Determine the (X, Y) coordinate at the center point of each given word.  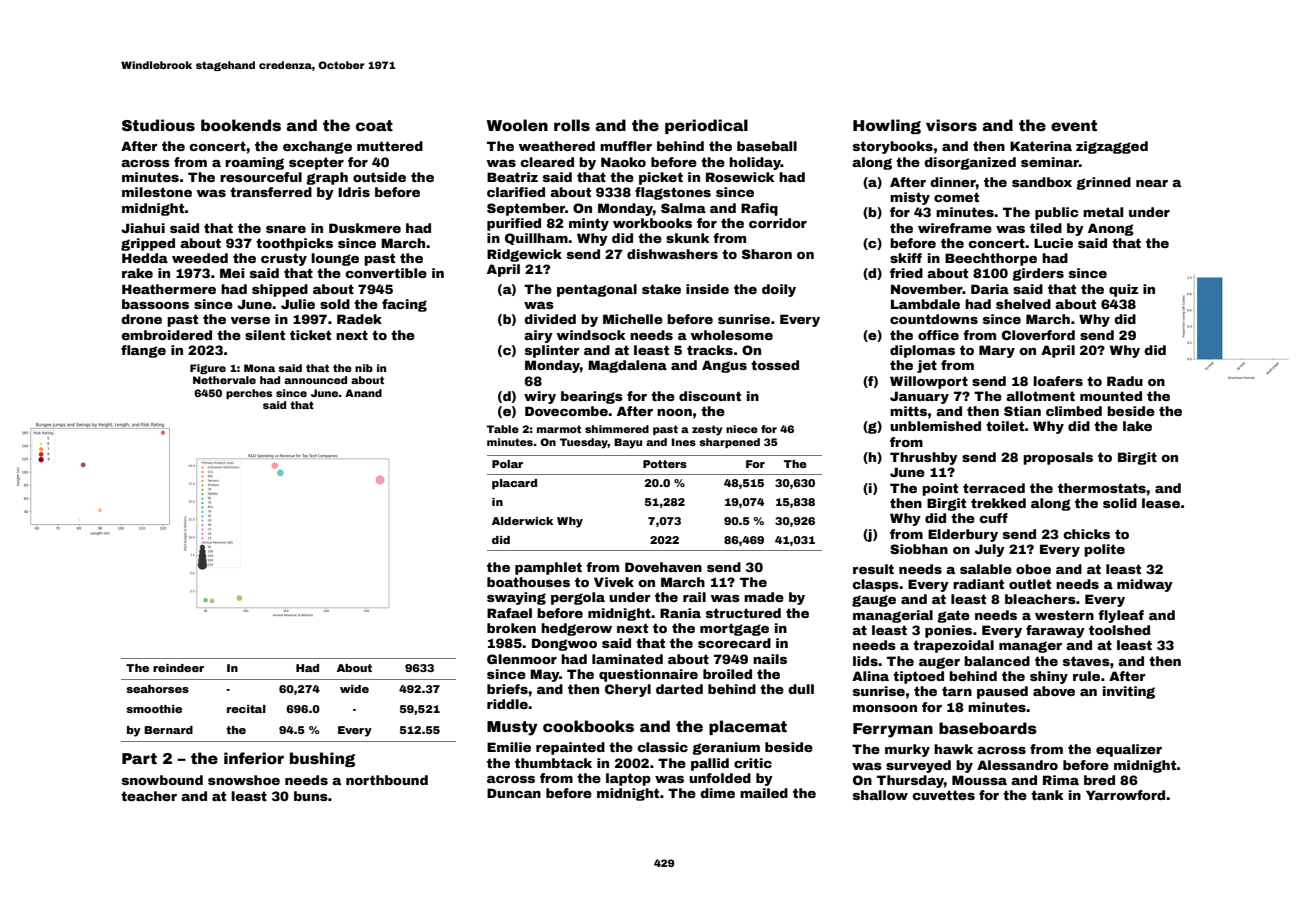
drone (141, 319)
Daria (990, 289)
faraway (1055, 631)
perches (249, 394)
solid (1120, 503)
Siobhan (919, 549)
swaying (516, 598)
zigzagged (1112, 147)
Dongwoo (564, 644)
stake (661, 289)
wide (354, 689)
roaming (254, 163)
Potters (665, 464)
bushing (322, 759)
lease (1161, 503)
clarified (516, 192)
